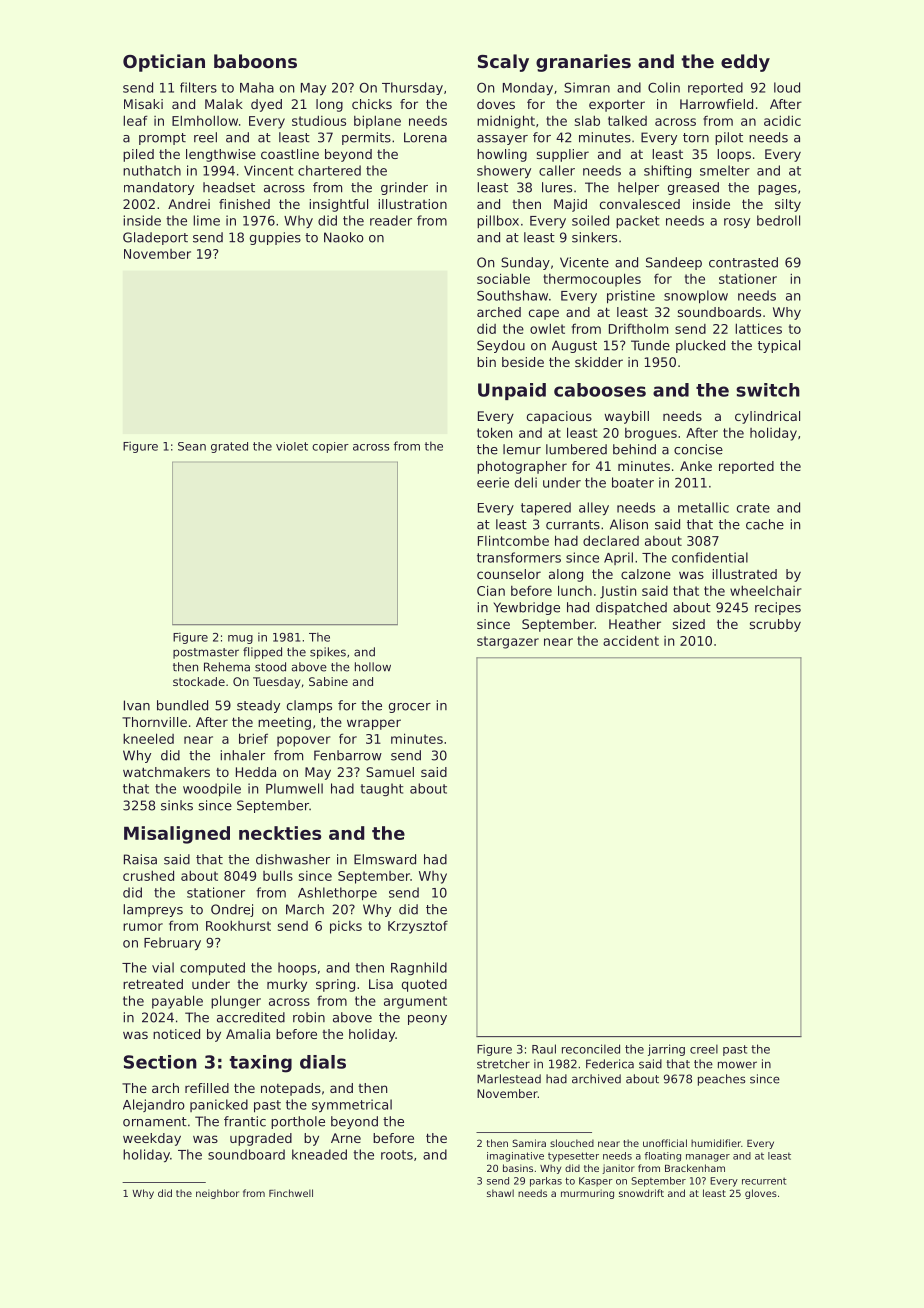 The width and height of the image is (924, 1308). Describe the element at coordinates (427, 1020) in the image. I see `peony` at that location.
